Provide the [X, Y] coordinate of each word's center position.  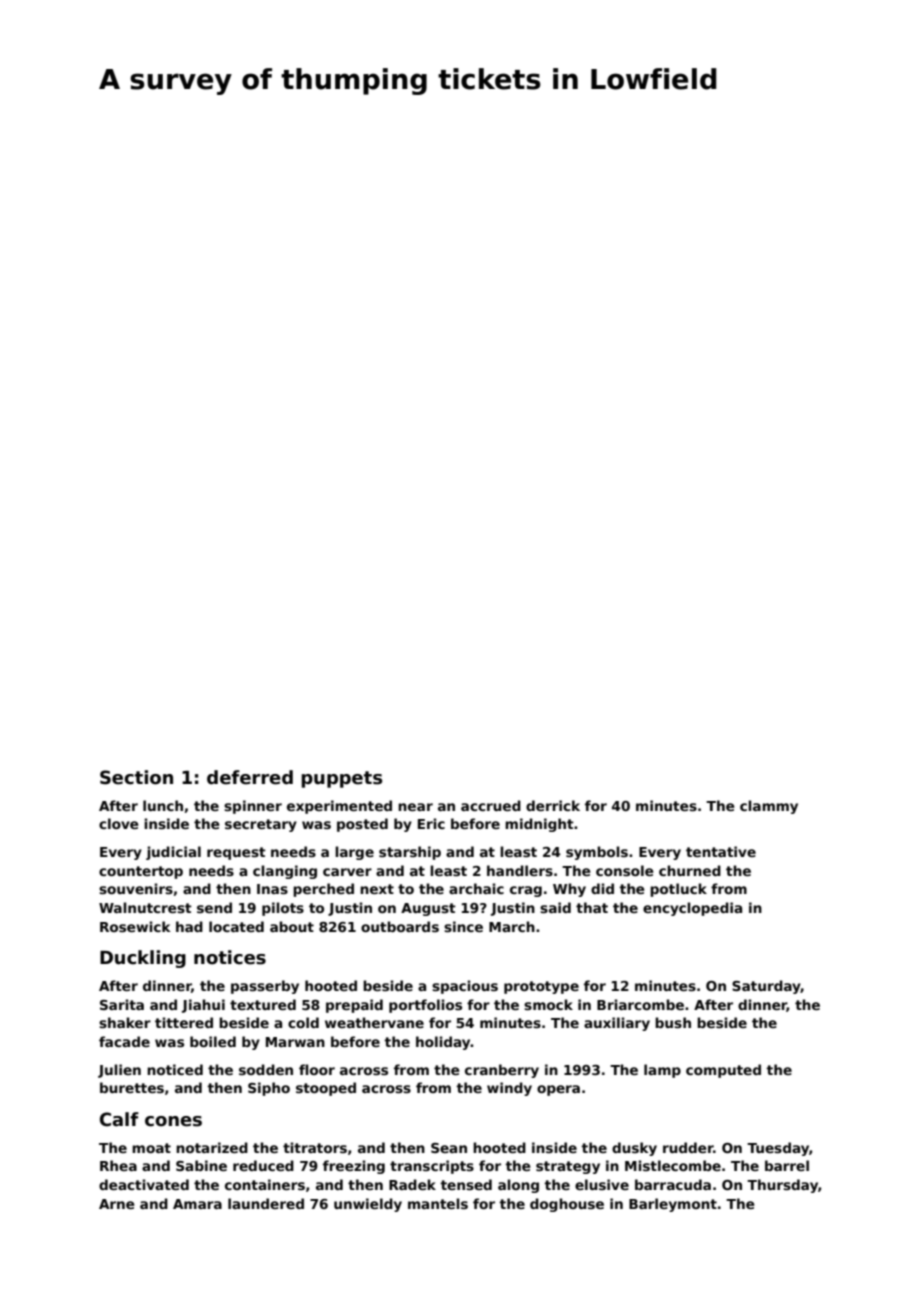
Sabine [201, 1165]
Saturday [766, 987]
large [354, 853]
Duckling [143, 959]
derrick [553, 805]
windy [509, 1089]
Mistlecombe [673, 1165]
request [236, 853]
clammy [769, 807]
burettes [132, 1087]
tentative [721, 851]
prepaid [354, 1006]
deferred [250, 777]
